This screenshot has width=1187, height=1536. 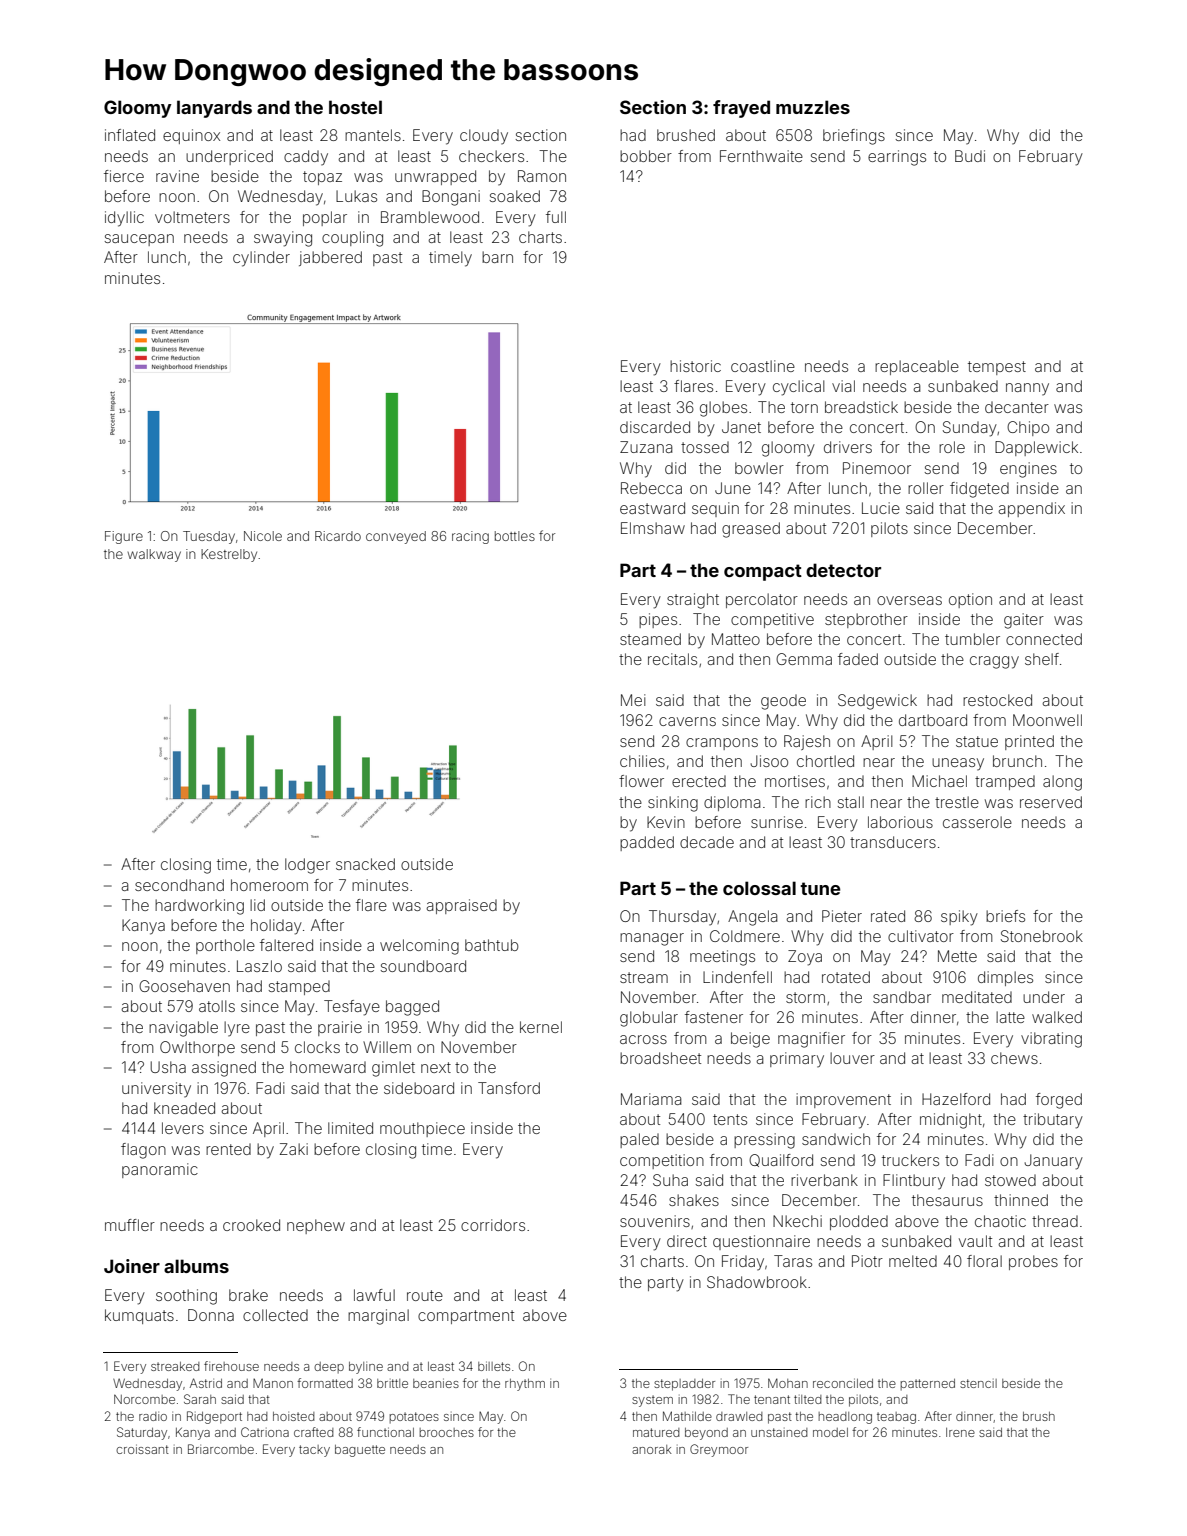 What do you see at coordinates (263, 536) in the screenshot?
I see `Nicole` at bounding box center [263, 536].
